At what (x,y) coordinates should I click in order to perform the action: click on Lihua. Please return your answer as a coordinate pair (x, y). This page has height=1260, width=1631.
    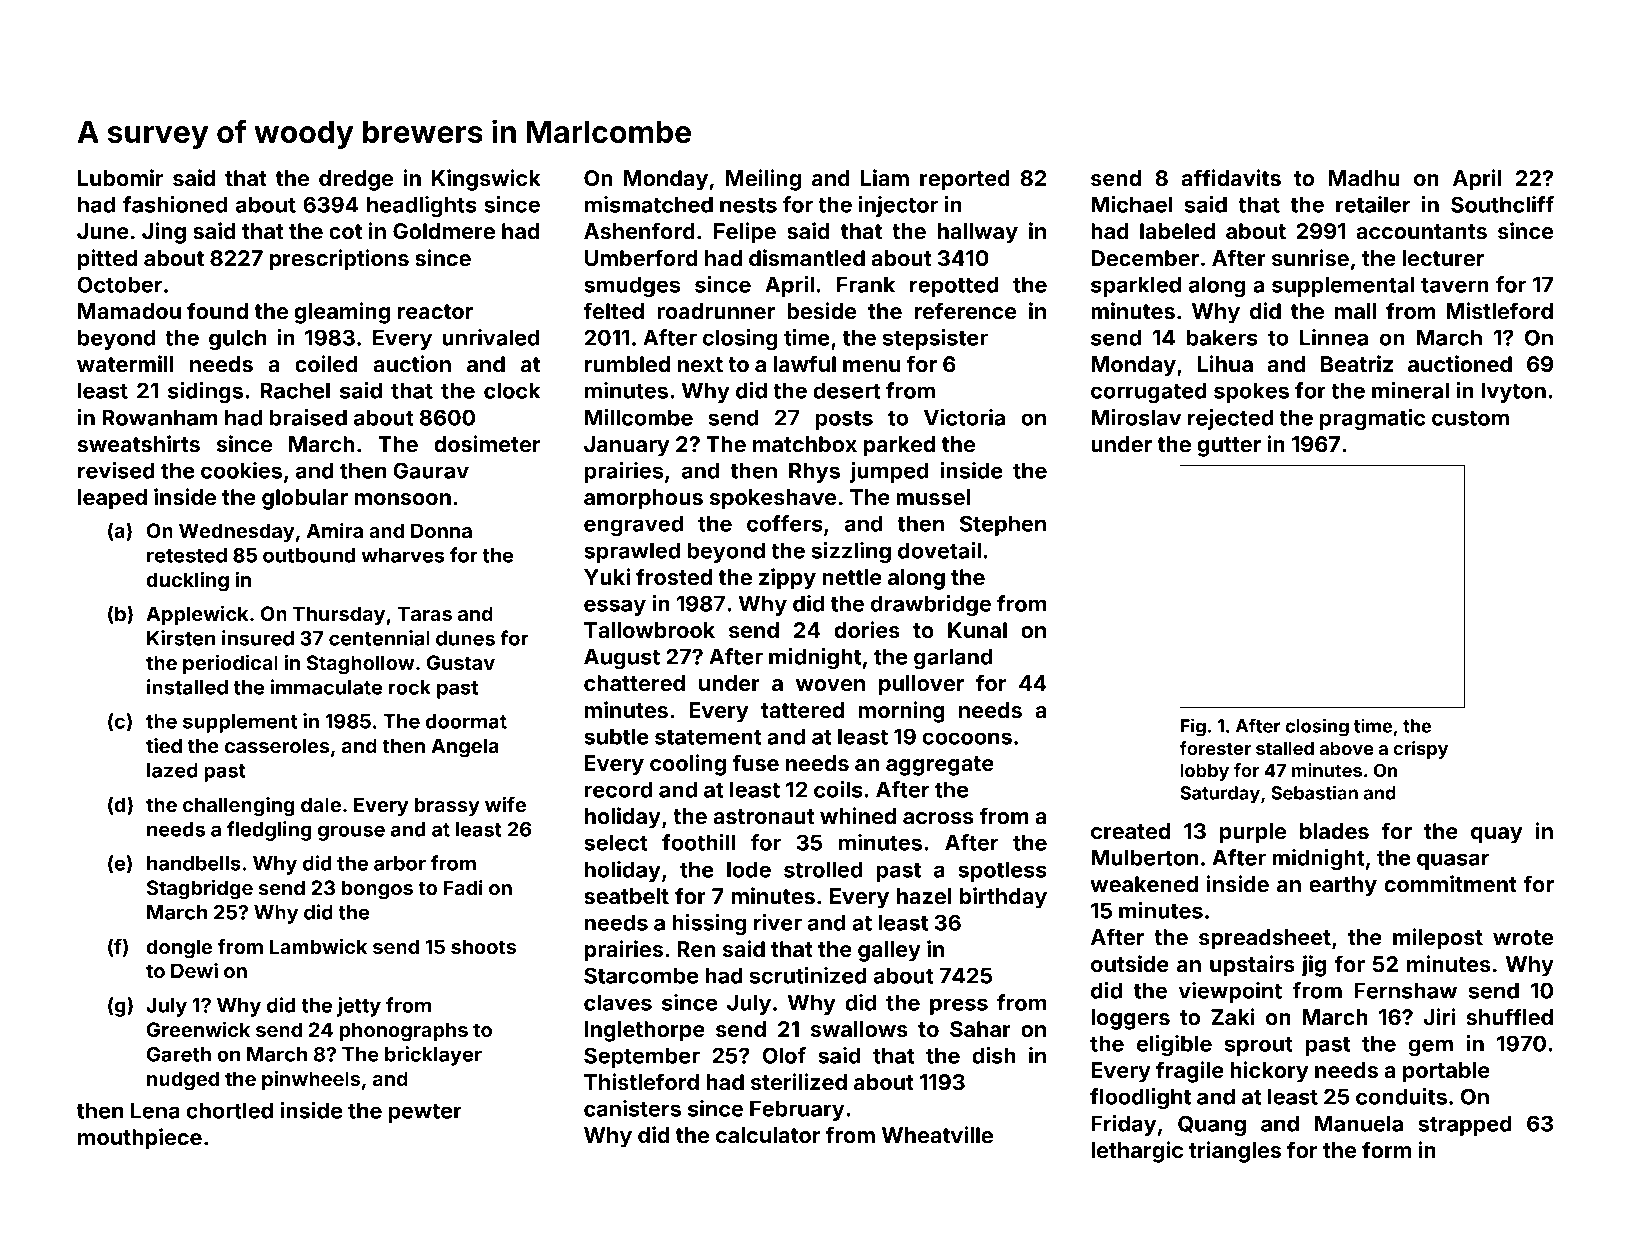
    Looking at the image, I should click on (1225, 363).
